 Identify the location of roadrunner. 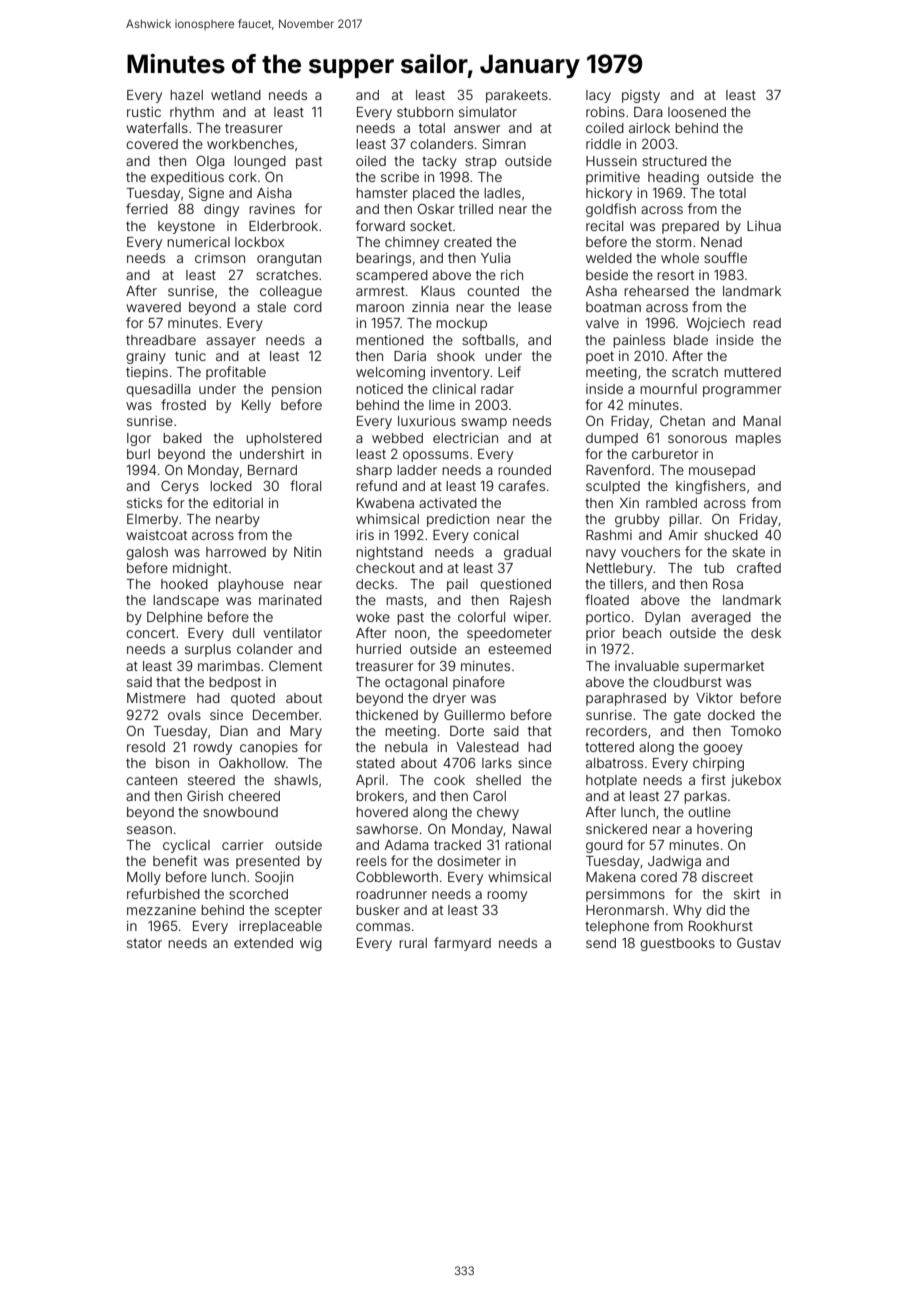
(391, 894).
